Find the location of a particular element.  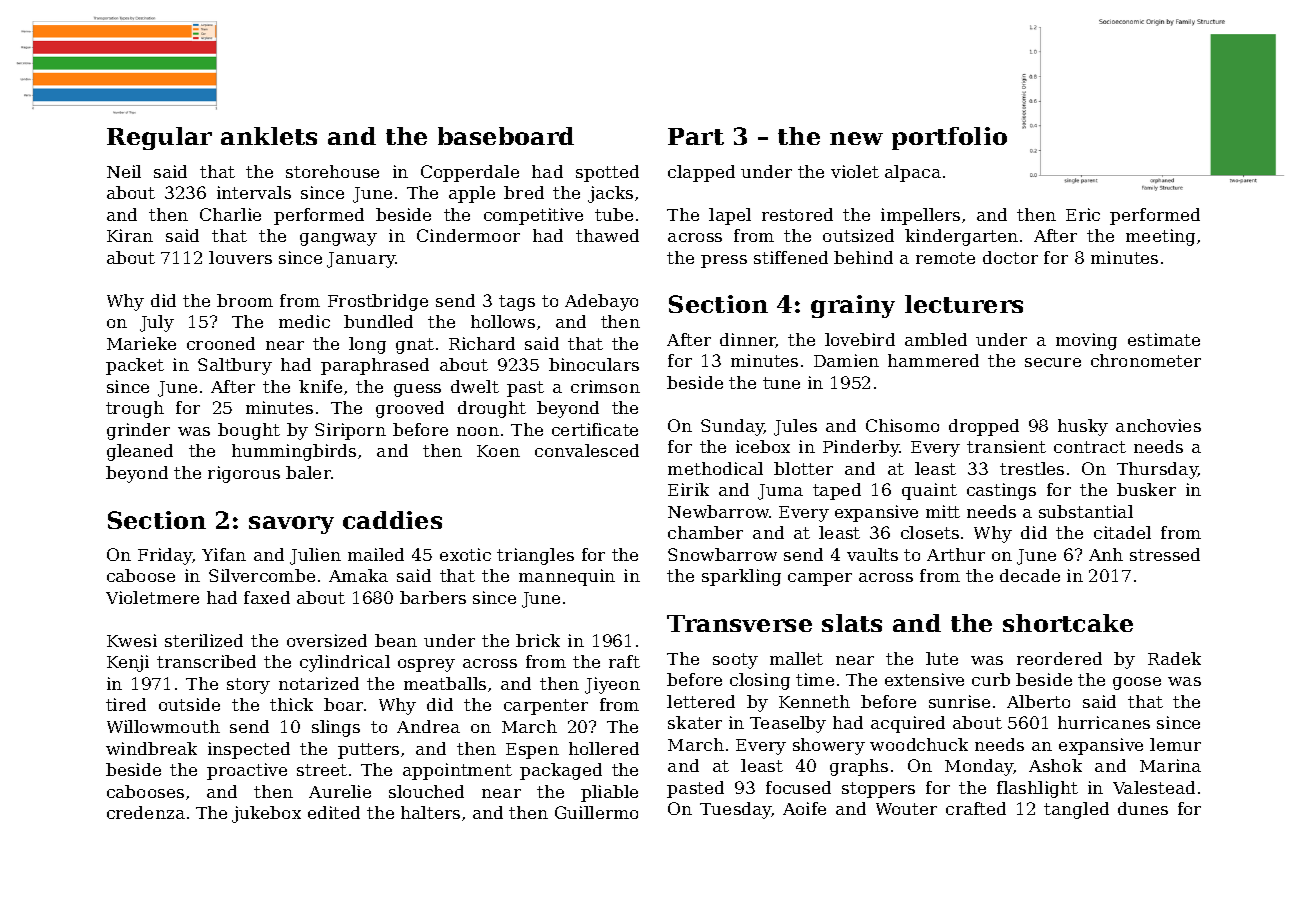

Part is located at coordinates (696, 136).
